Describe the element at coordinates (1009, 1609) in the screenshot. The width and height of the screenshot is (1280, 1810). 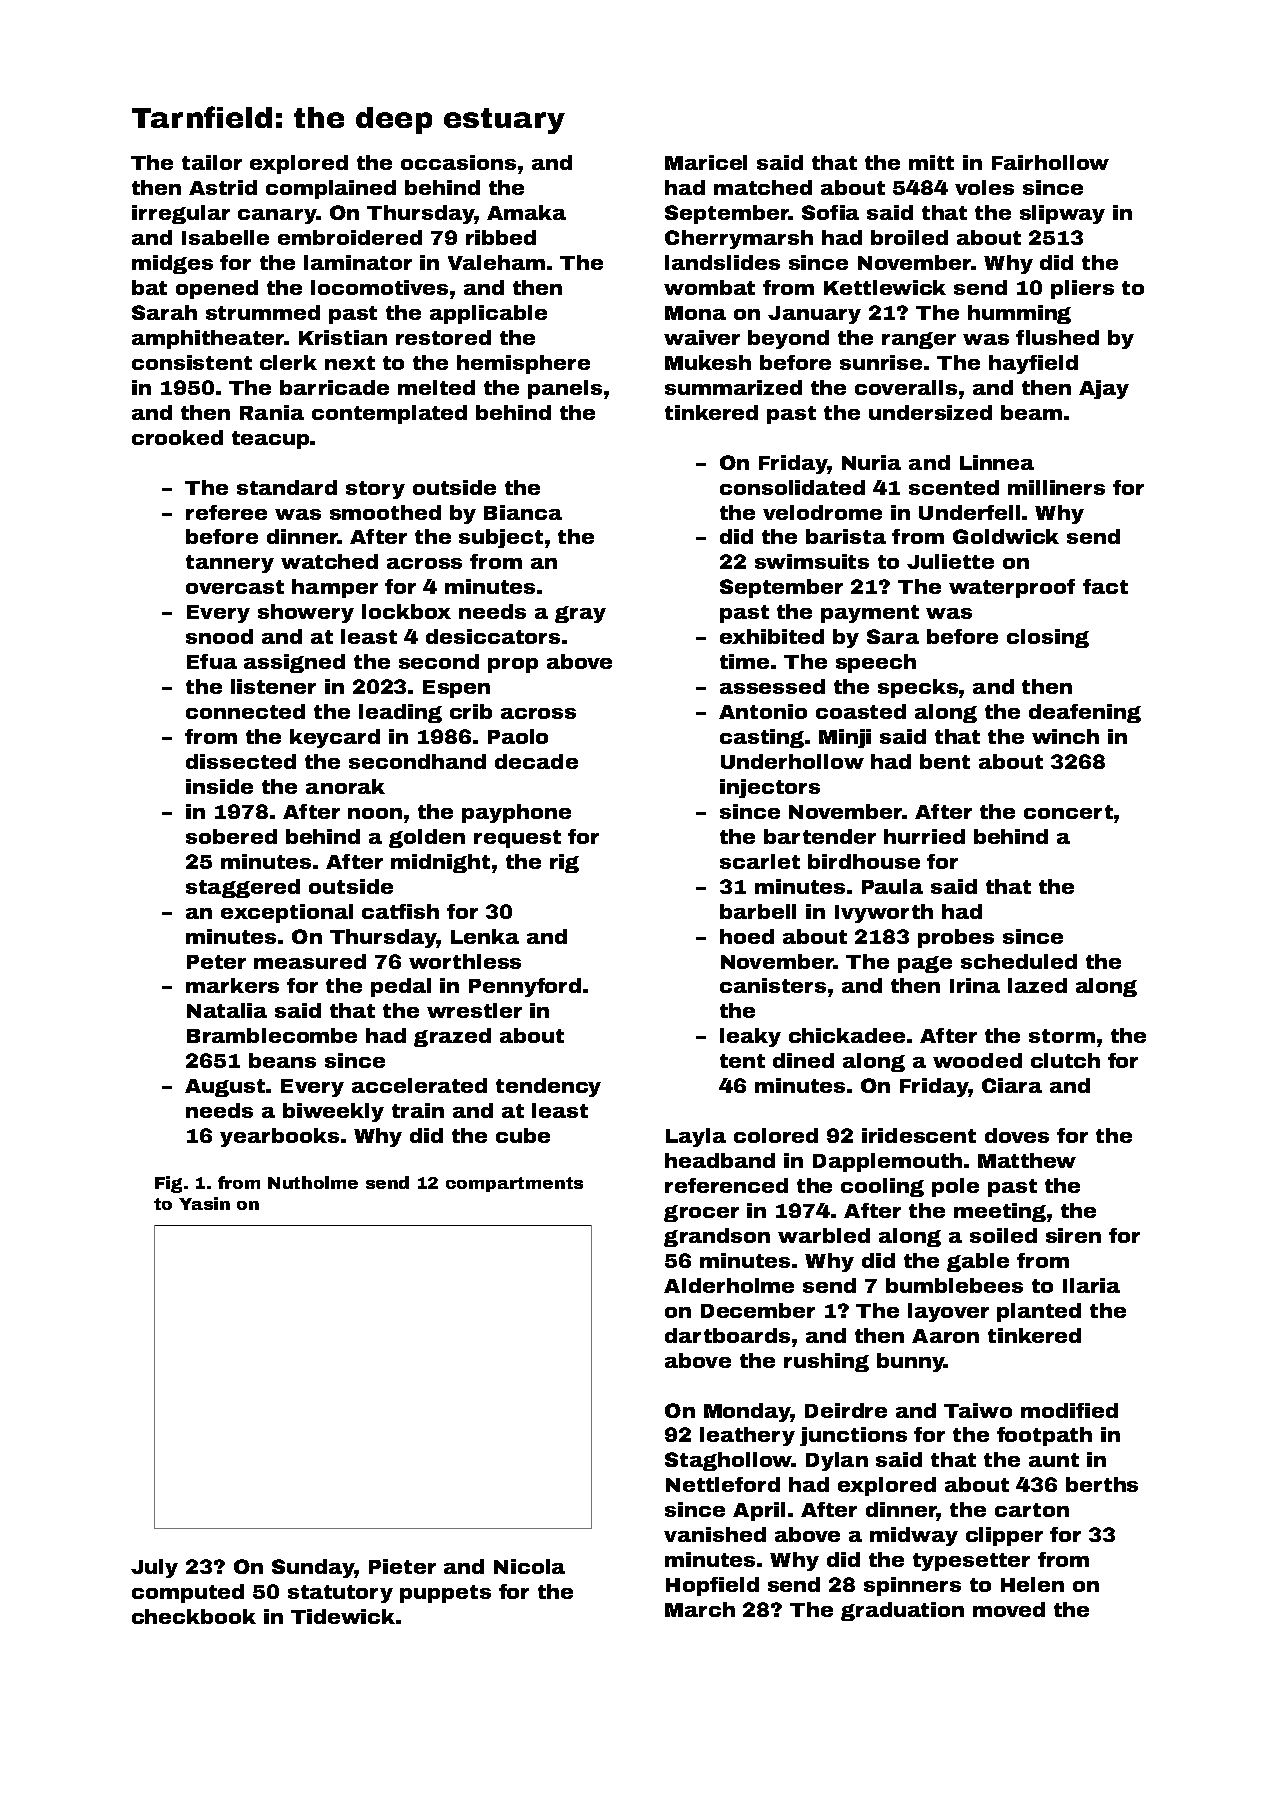
I see `moved` at that location.
